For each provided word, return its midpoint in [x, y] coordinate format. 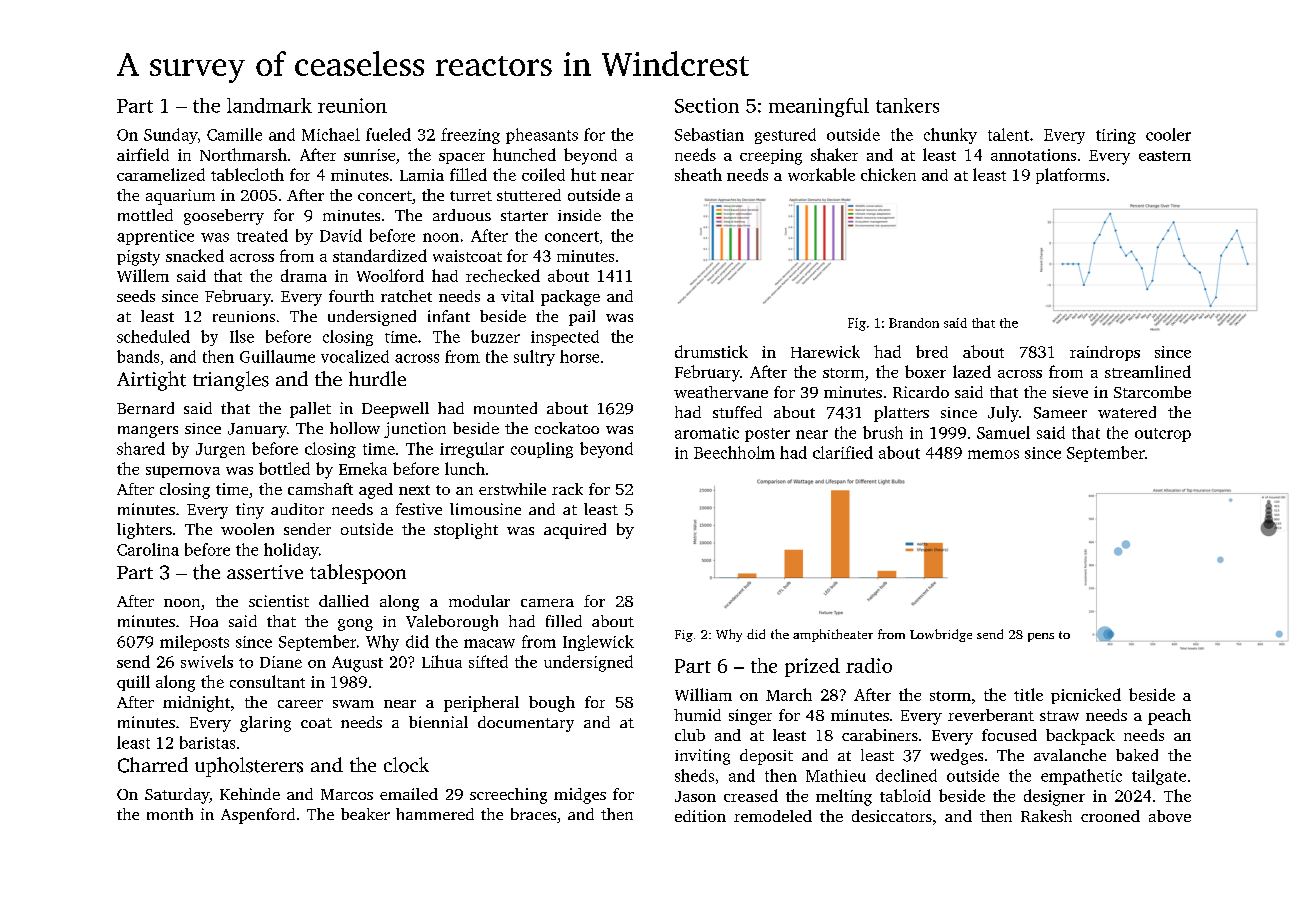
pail [582, 318]
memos [993, 454]
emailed [409, 794]
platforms [1070, 176]
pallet [310, 410]
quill [133, 683]
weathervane [721, 392]
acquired [575, 531]
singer [750, 717]
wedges [956, 757]
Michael [331, 134]
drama [304, 275]
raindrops [1105, 353]
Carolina [148, 549]
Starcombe [1152, 392]
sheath [698, 174]
